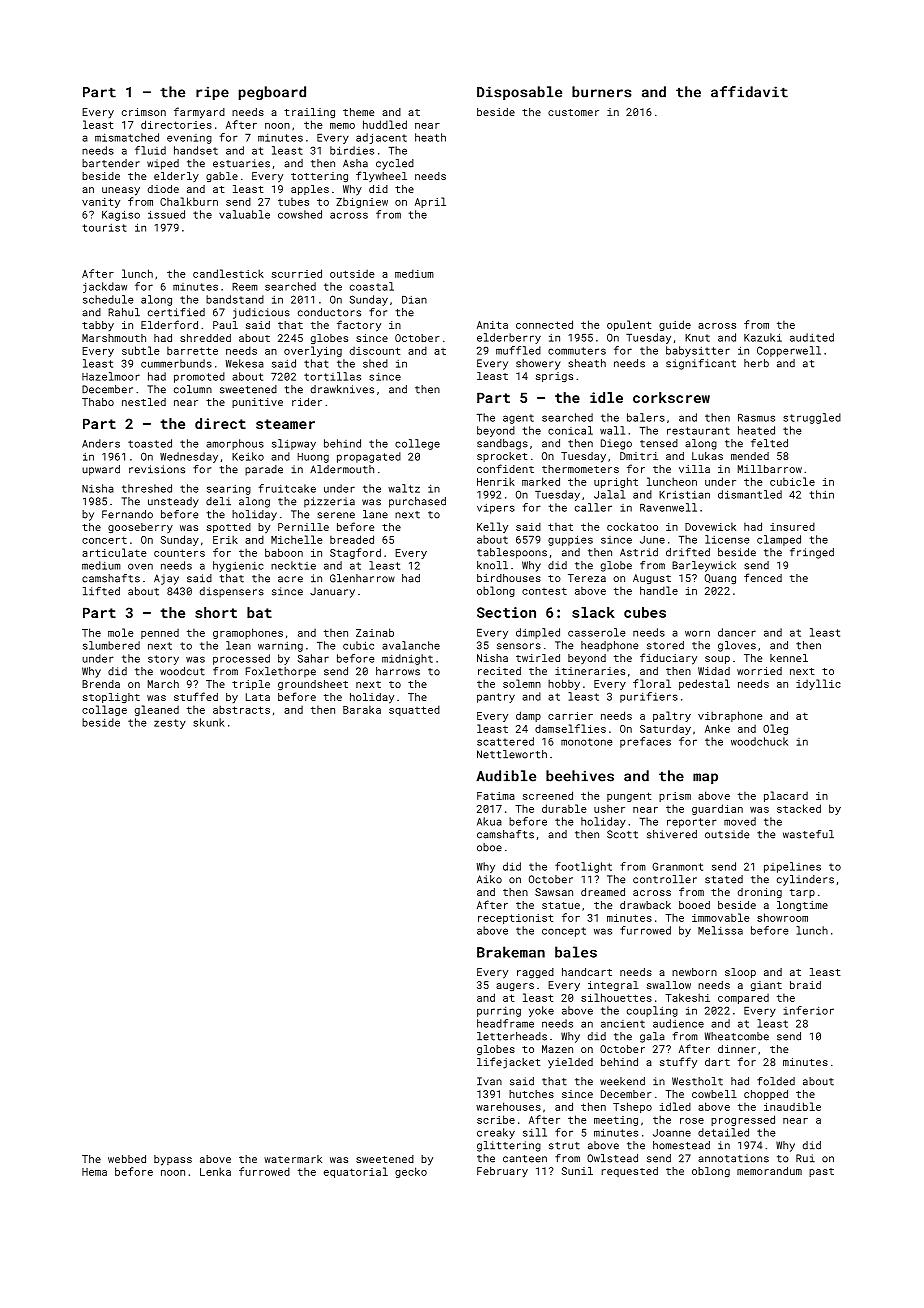 Image resolution: width=924 pixels, height=1308 pixels. Describe the element at coordinates (104, 710) in the page. I see `collage` at that location.
